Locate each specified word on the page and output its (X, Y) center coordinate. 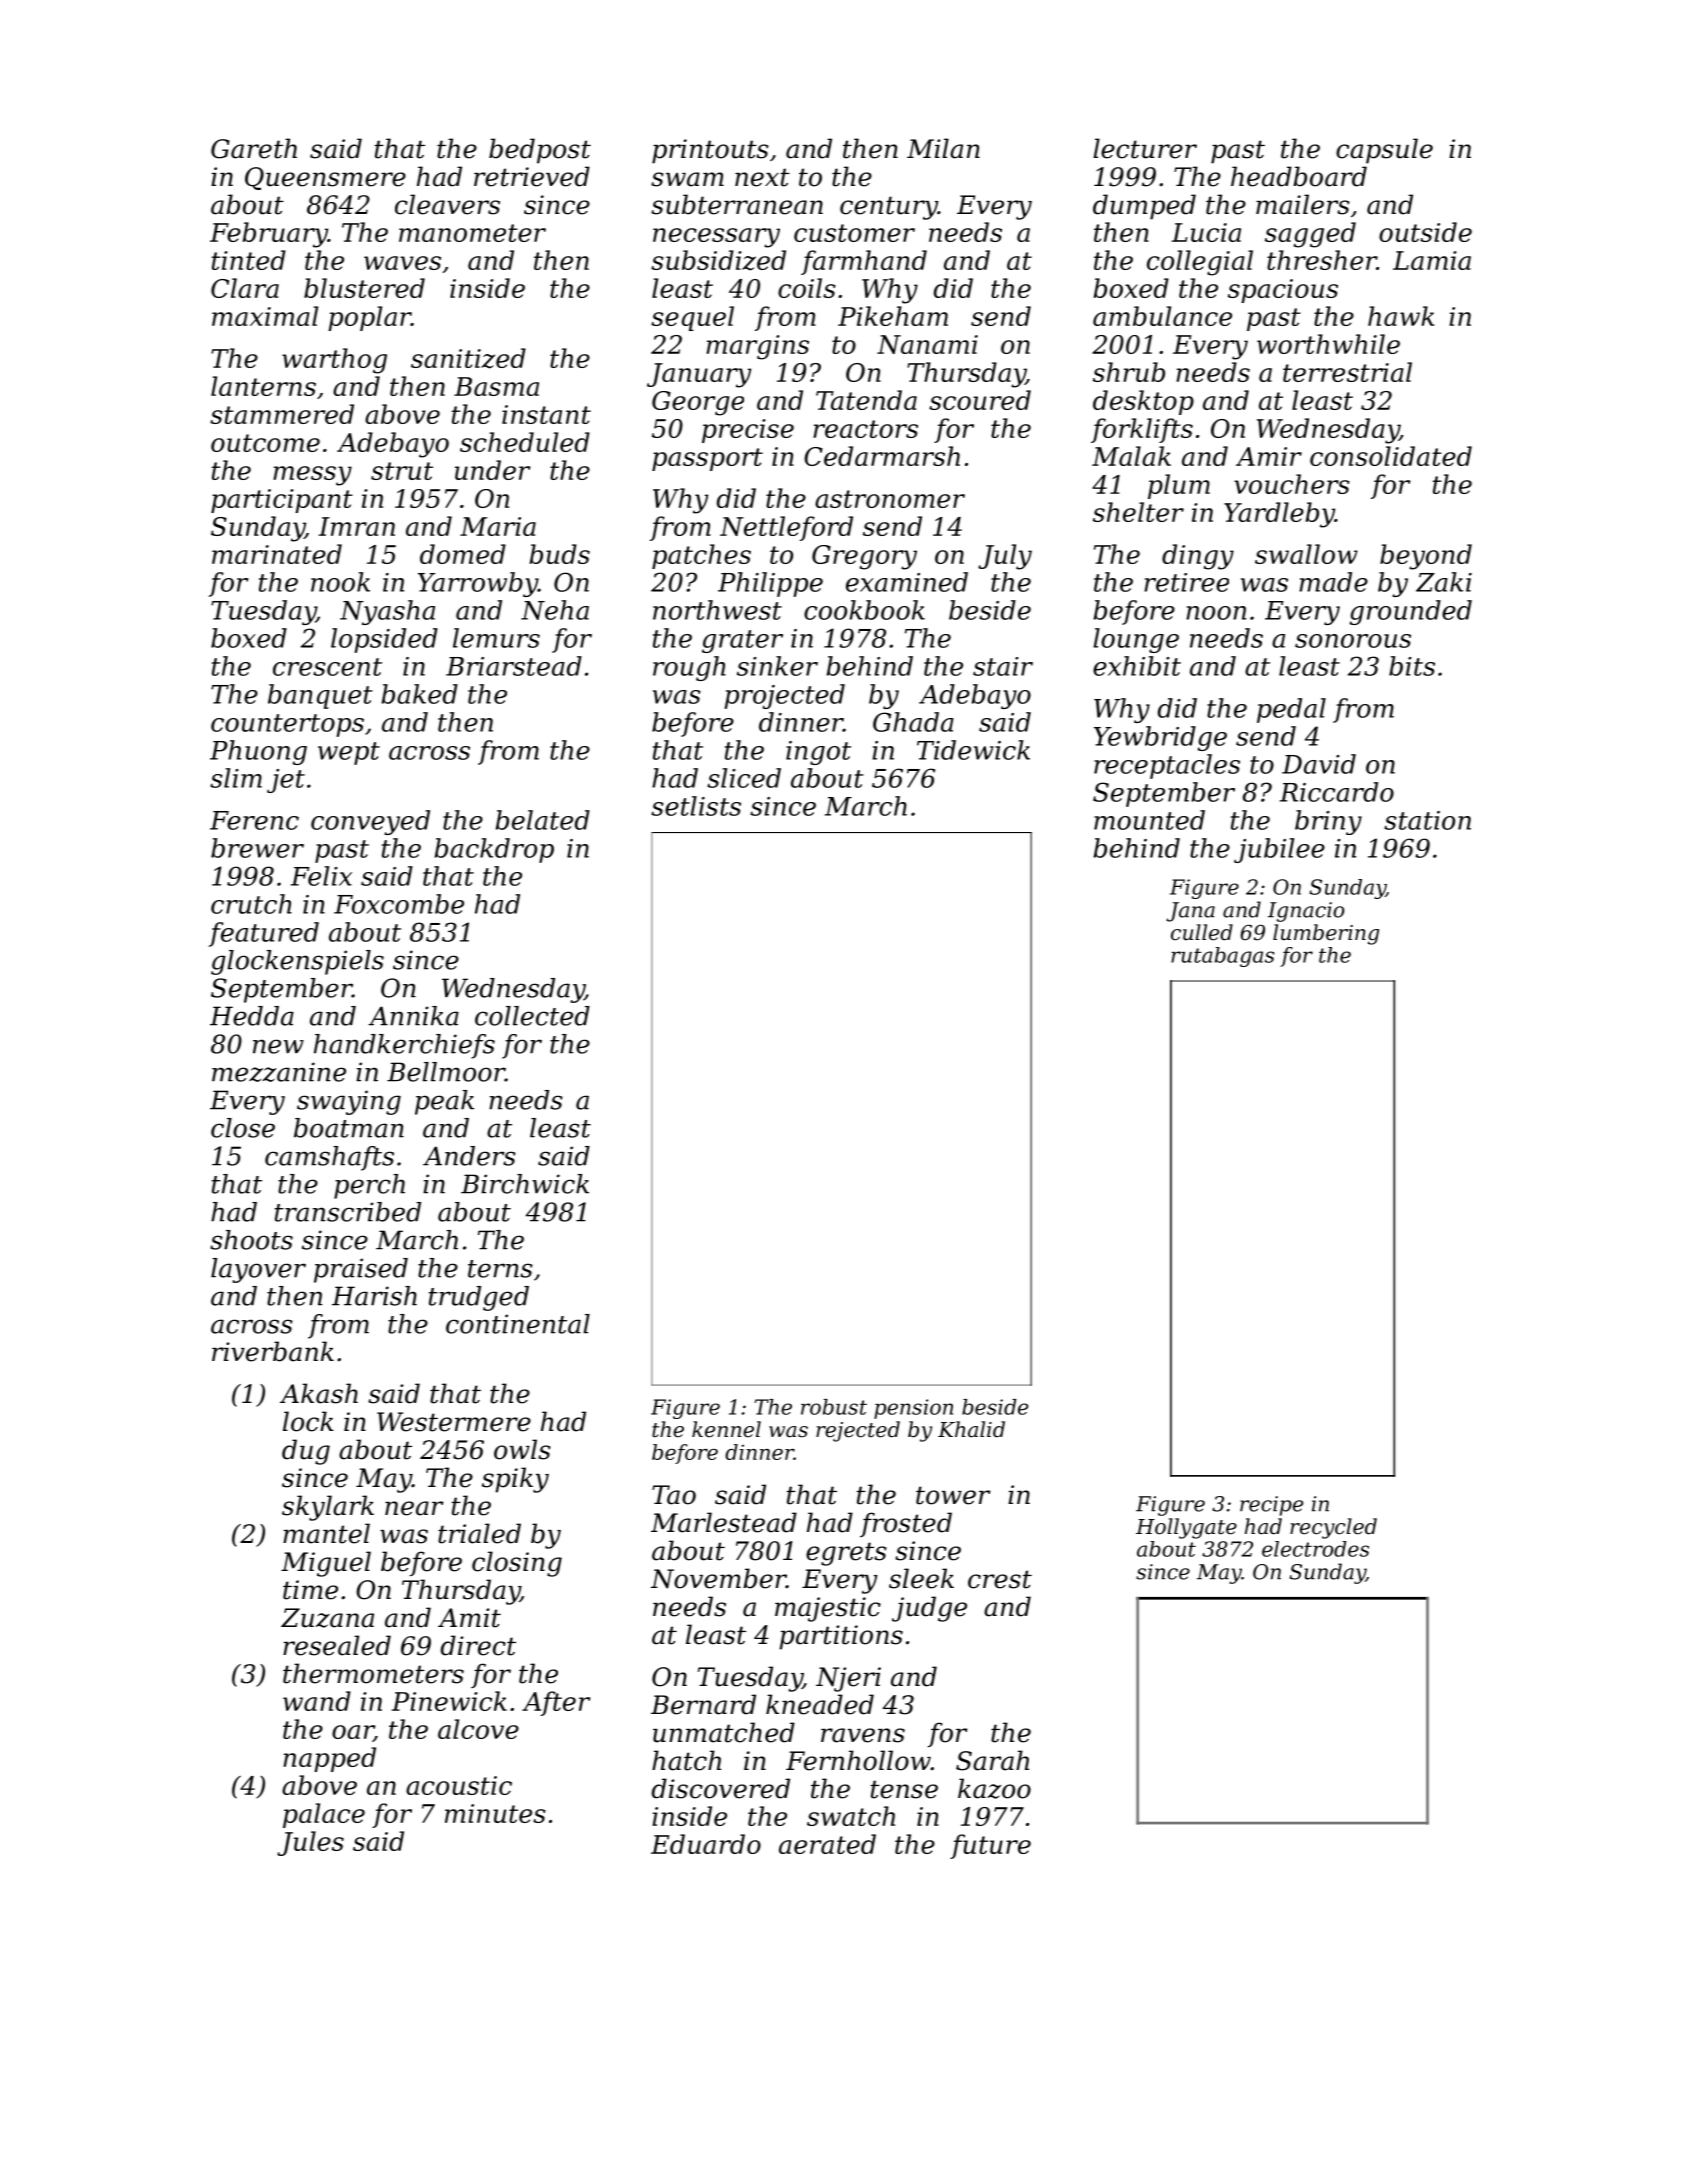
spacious (1283, 291)
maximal (265, 316)
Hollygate (1186, 1528)
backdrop (494, 850)
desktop (1143, 402)
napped (329, 1759)
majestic (828, 1609)
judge (929, 1609)
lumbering (1326, 934)
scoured (980, 400)
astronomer (890, 499)
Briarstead (514, 666)
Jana (1190, 912)
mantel (326, 1533)
